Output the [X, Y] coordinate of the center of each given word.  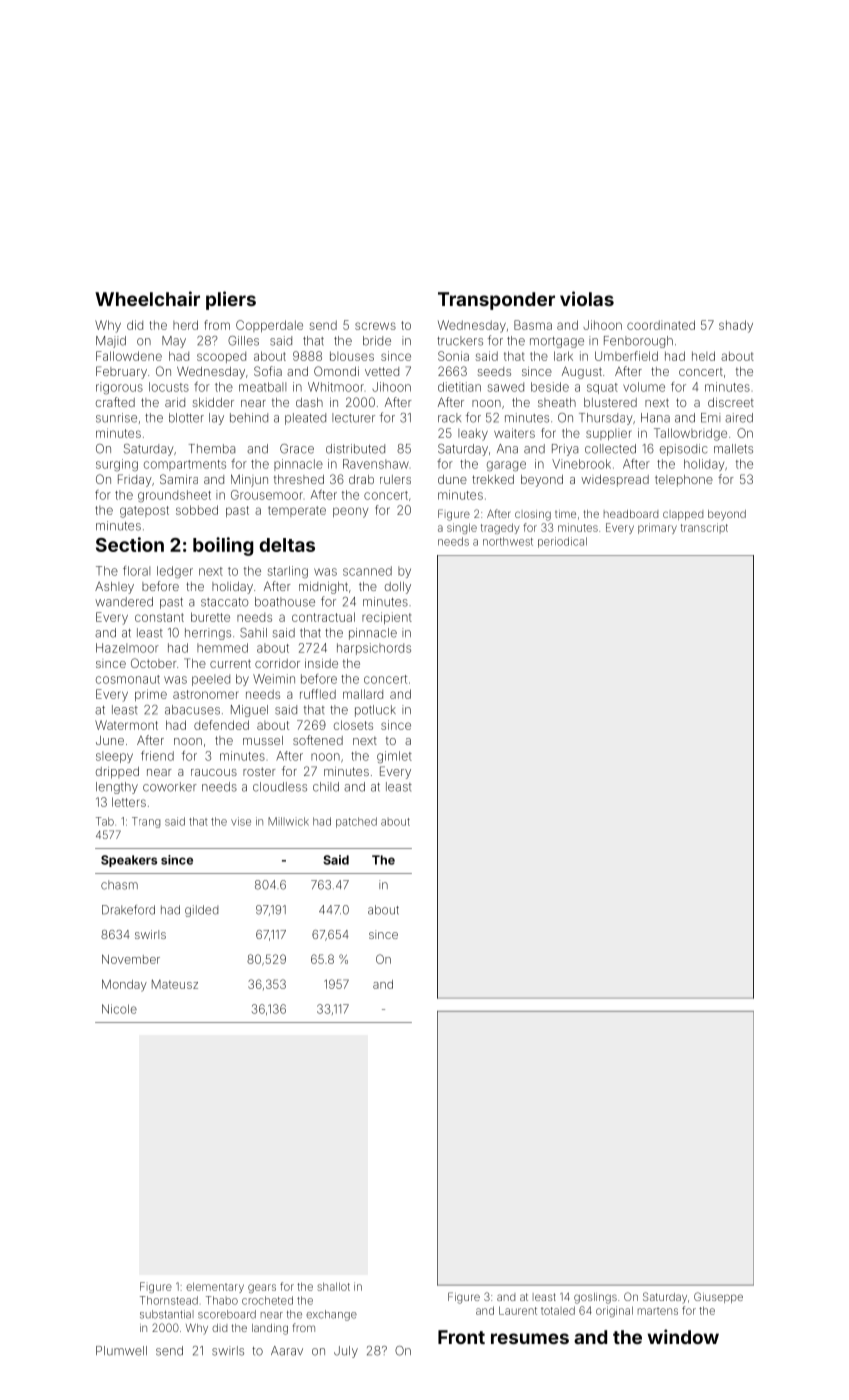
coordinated [661, 325]
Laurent [518, 1310]
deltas [287, 545]
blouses [352, 356]
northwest [508, 541]
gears [262, 1288]
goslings [595, 1298]
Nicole [119, 1009]
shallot [333, 1286]
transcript [704, 528]
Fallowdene [129, 356]
